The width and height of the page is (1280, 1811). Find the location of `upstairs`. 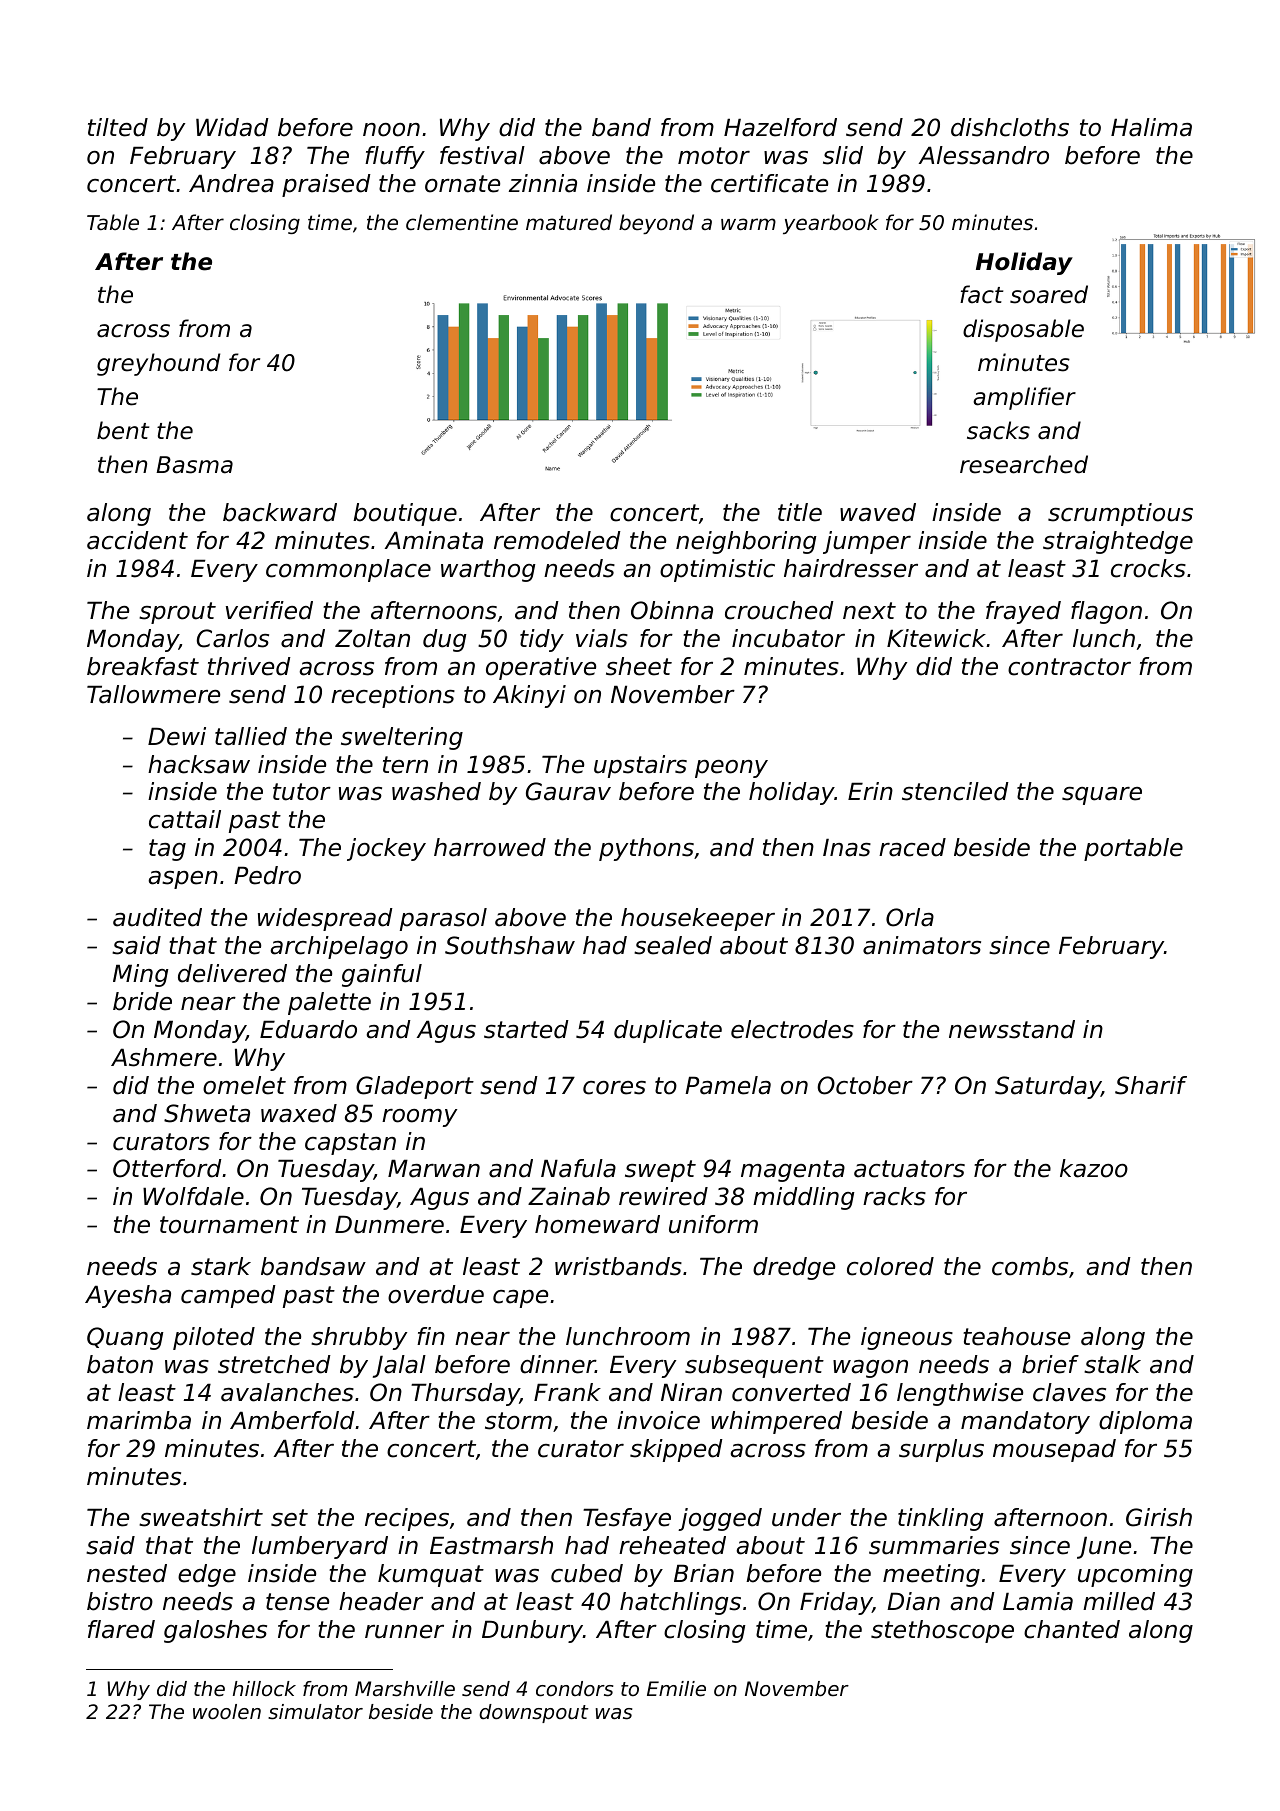

upstairs is located at coordinates (640, 766).
